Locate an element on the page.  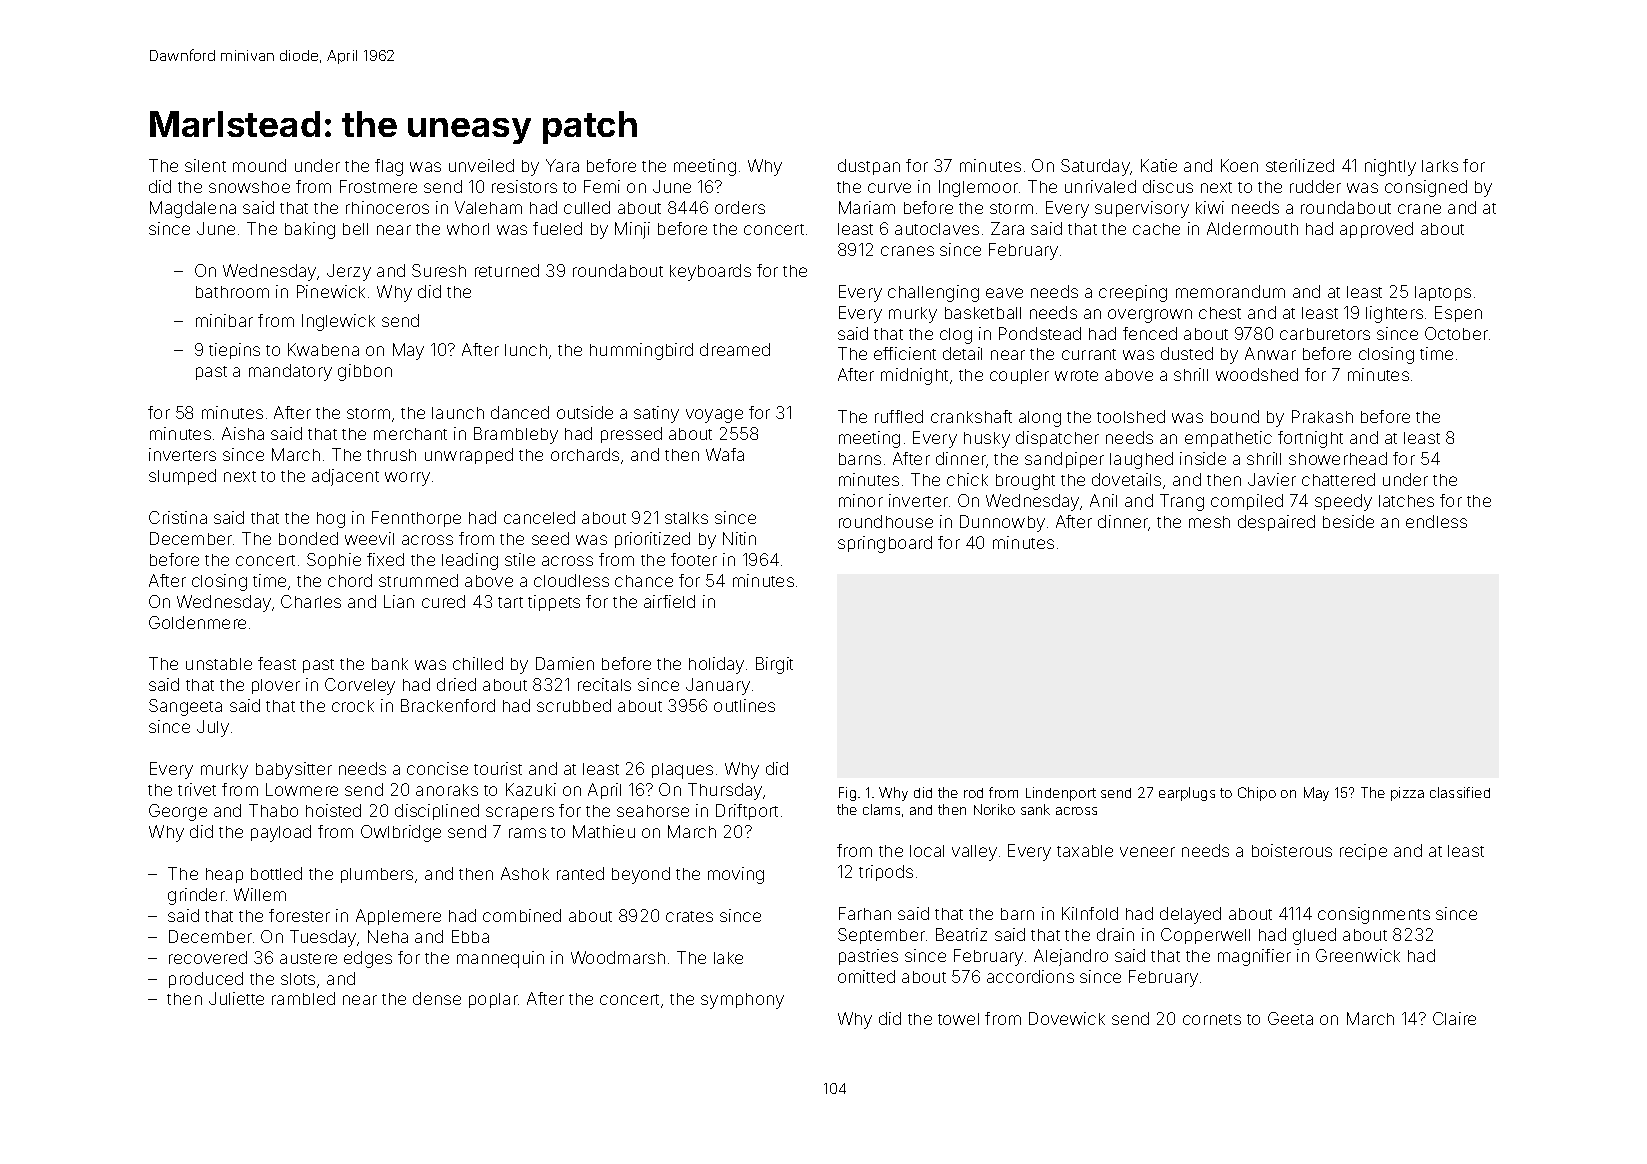
consignments is located at coordinates (1374, 915).
